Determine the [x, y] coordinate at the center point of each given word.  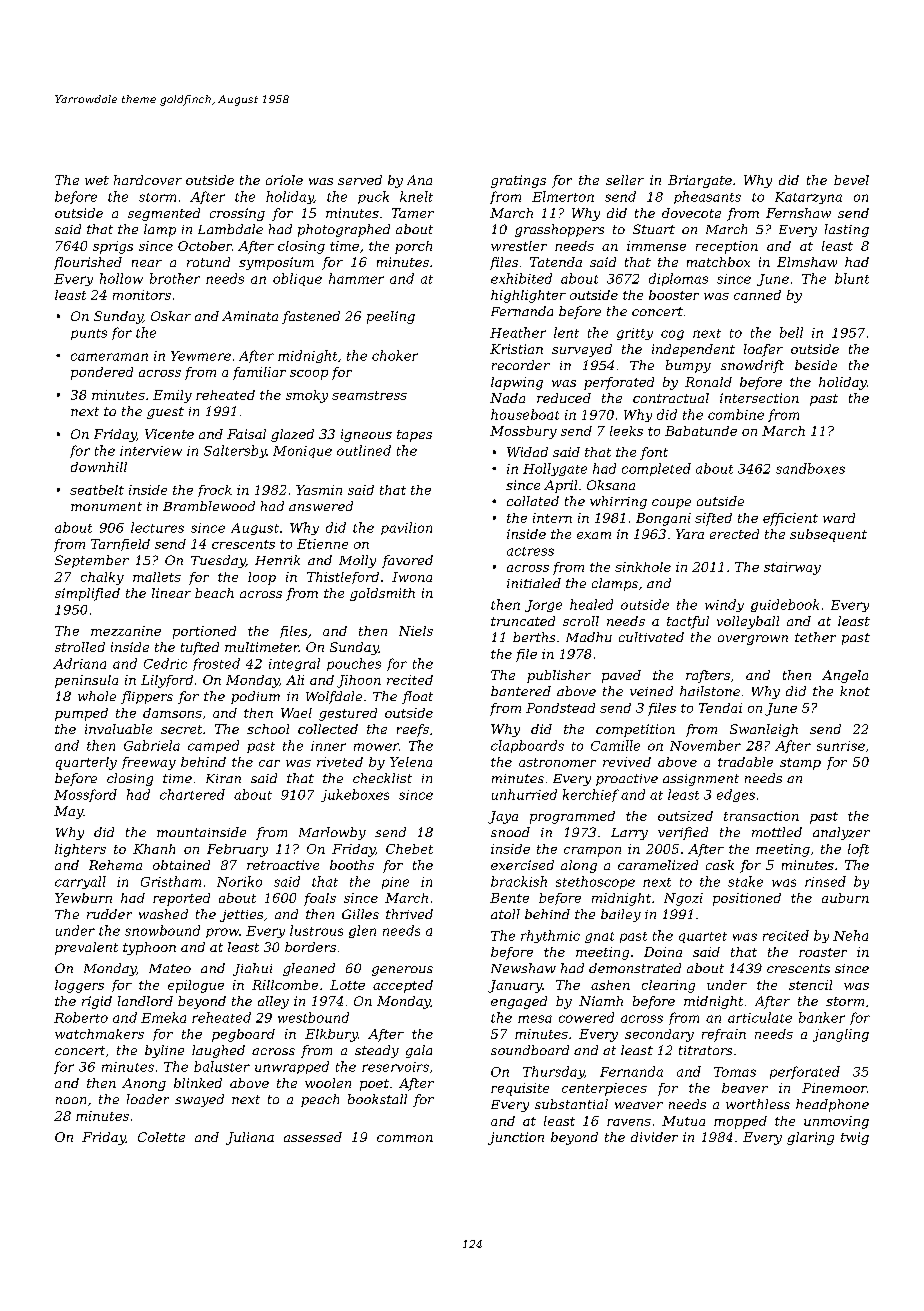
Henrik [277, 560]
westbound [313, 1017]
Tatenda [556, 262]
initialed [534, 583]
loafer [763, 350]
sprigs [113, 247]
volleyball [748, 622]
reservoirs [395, 1067]
